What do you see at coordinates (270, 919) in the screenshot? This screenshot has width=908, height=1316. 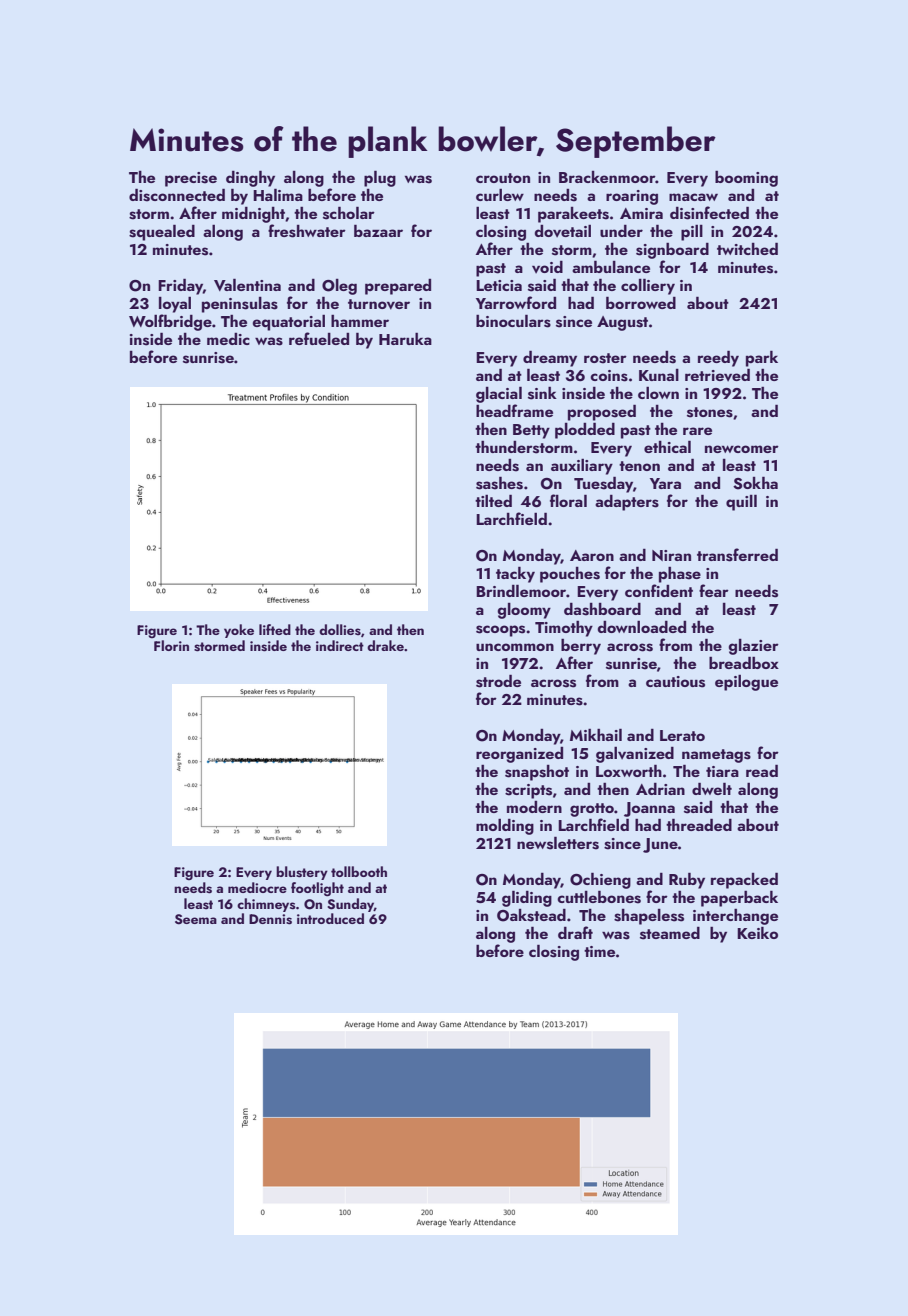 I see `Dennis` at bounding box center [270, 919].
